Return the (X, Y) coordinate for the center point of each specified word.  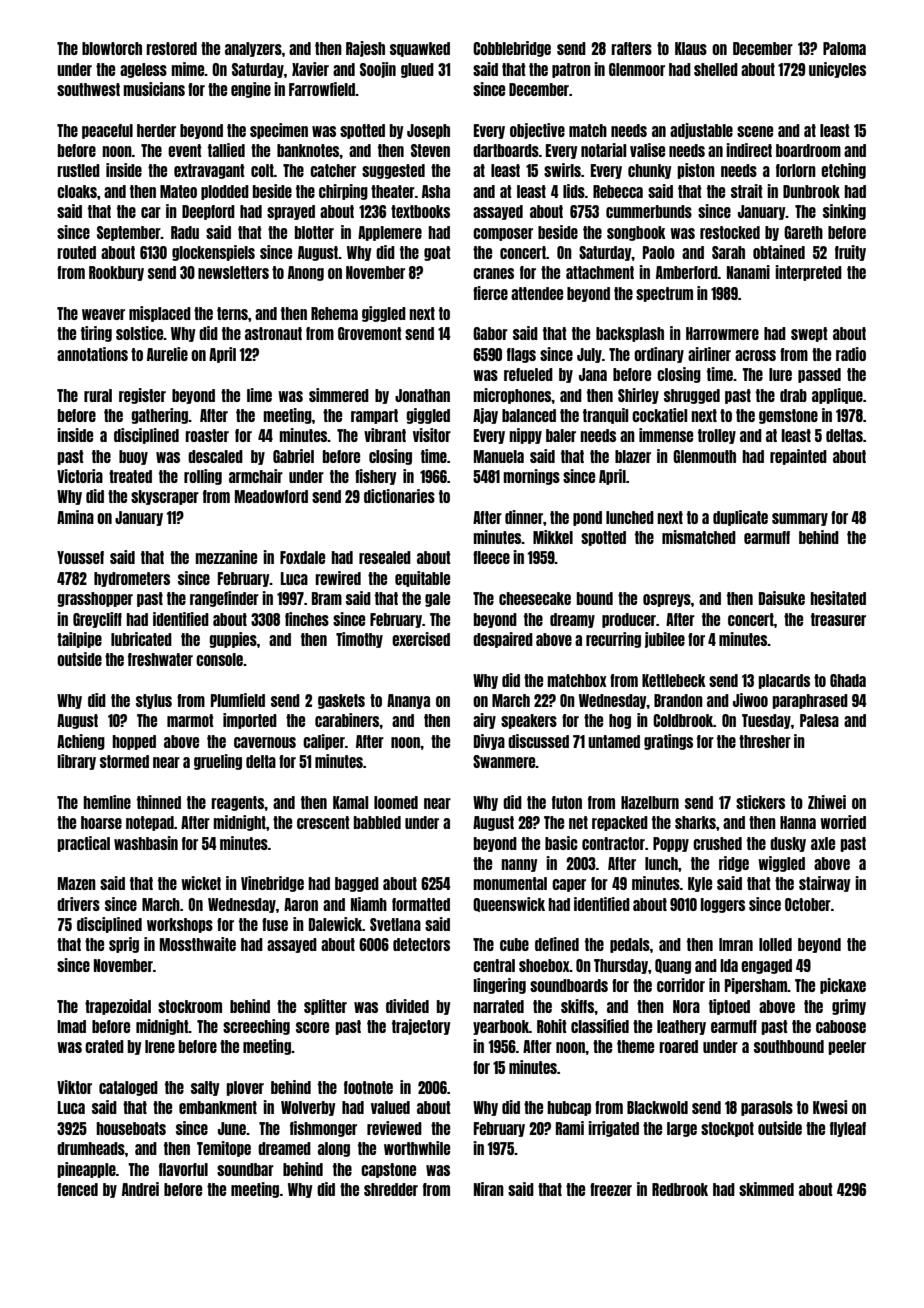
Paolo (659, 252)
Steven (430, 150)
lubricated (141, 639)
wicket (201, 883)
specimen (279, 131)
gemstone (788, 416)
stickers (760, 802)
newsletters (233, 272)
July (589, 355)
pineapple (86, 1170)
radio (851, 354)
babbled (377, 822)
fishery (376, 477)
